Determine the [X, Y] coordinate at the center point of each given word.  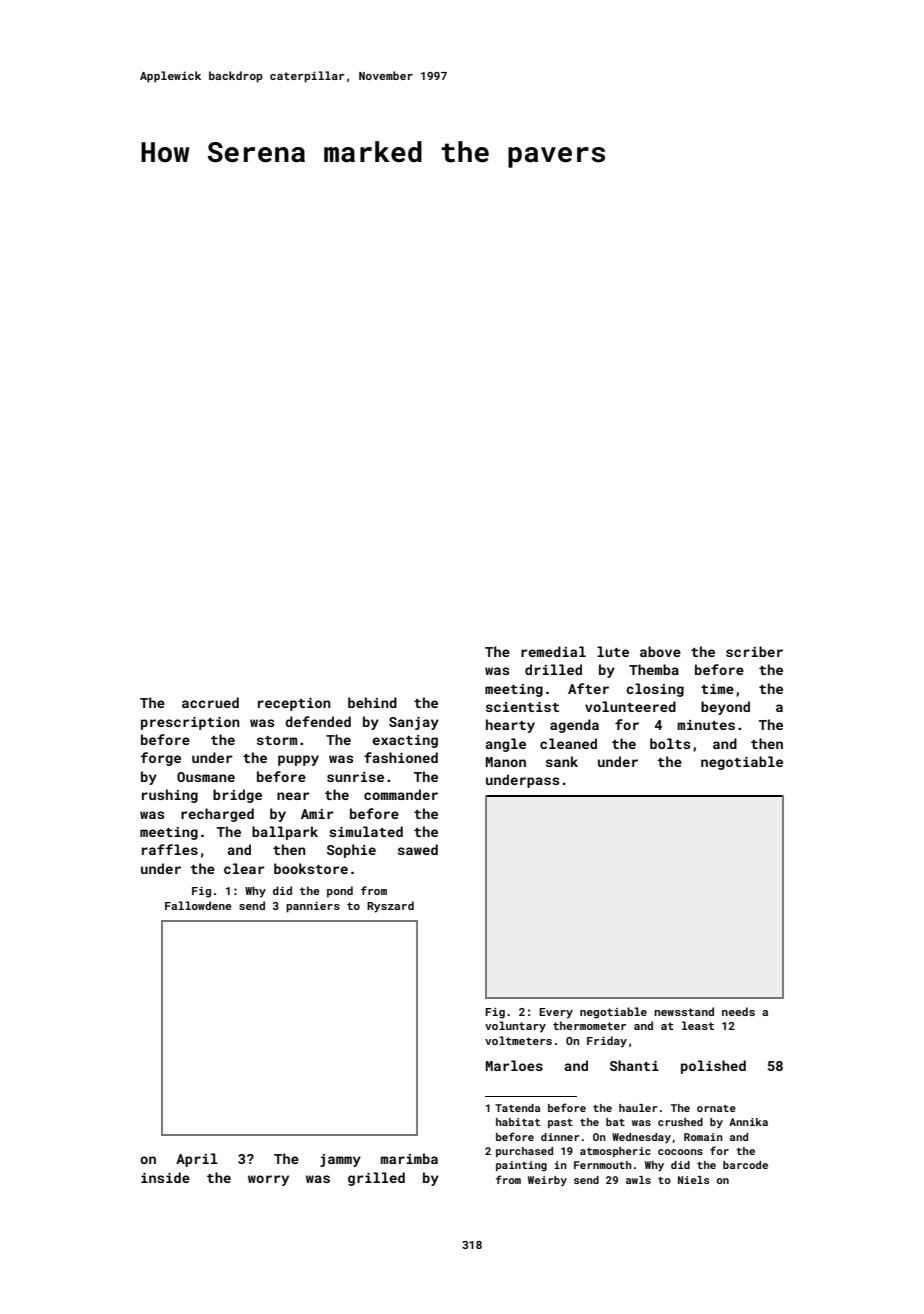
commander [401, 794]
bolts [670, 743]
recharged [217, 815]
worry [268, 1180]
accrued [210, 702]
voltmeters [518, 1040]
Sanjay [414, 723]
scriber [754, 651]
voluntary [515, 1027]
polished [713, 1067]
